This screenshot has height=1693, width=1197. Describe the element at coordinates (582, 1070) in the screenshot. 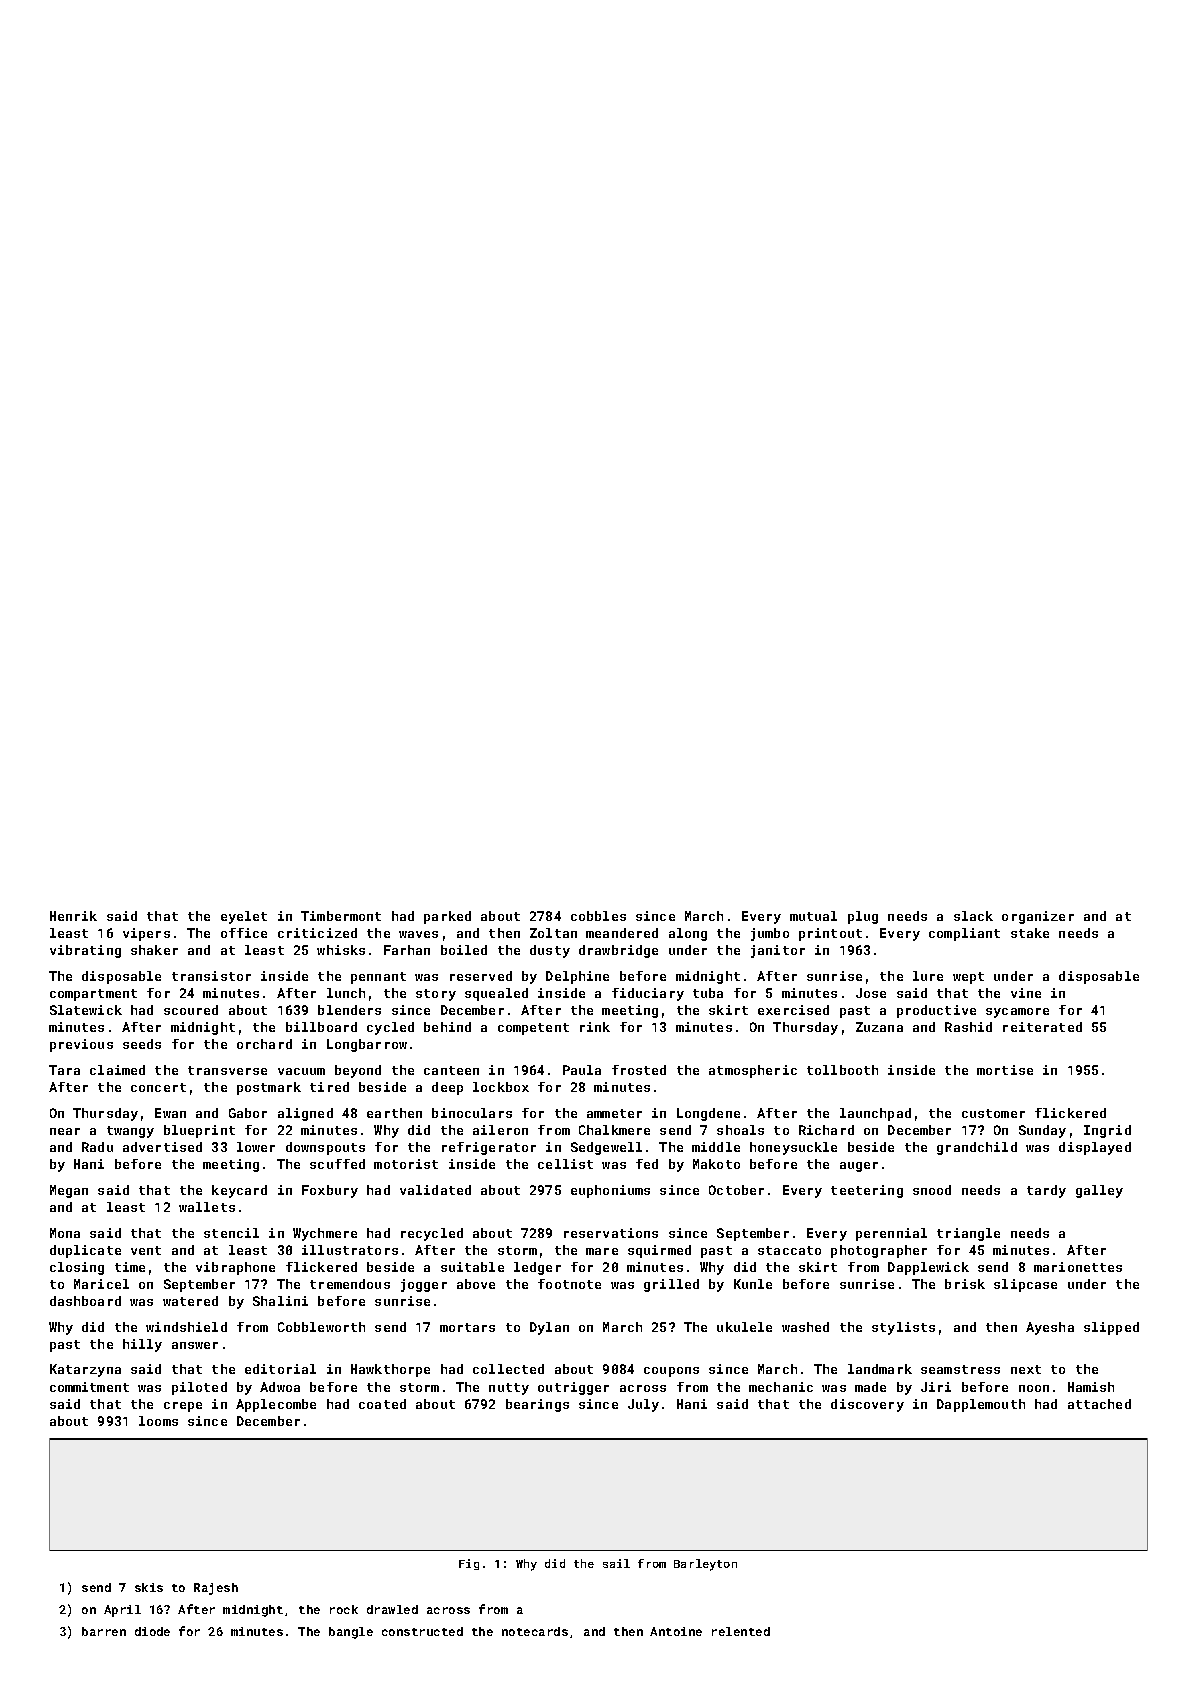

I see `Paula` at that location.
